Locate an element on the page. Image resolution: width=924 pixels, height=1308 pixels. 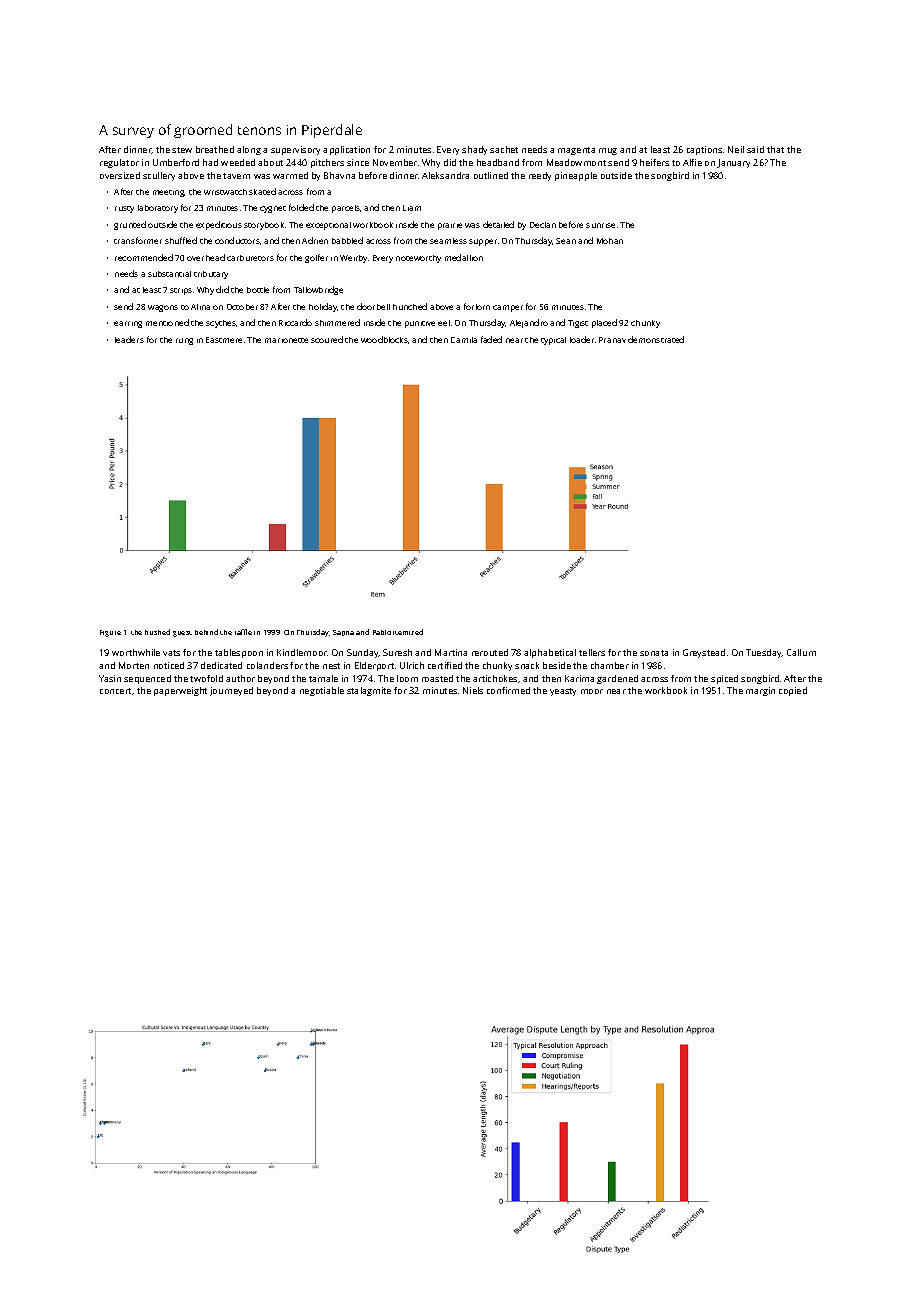
Pablo is located at coordinates (382, 632).
